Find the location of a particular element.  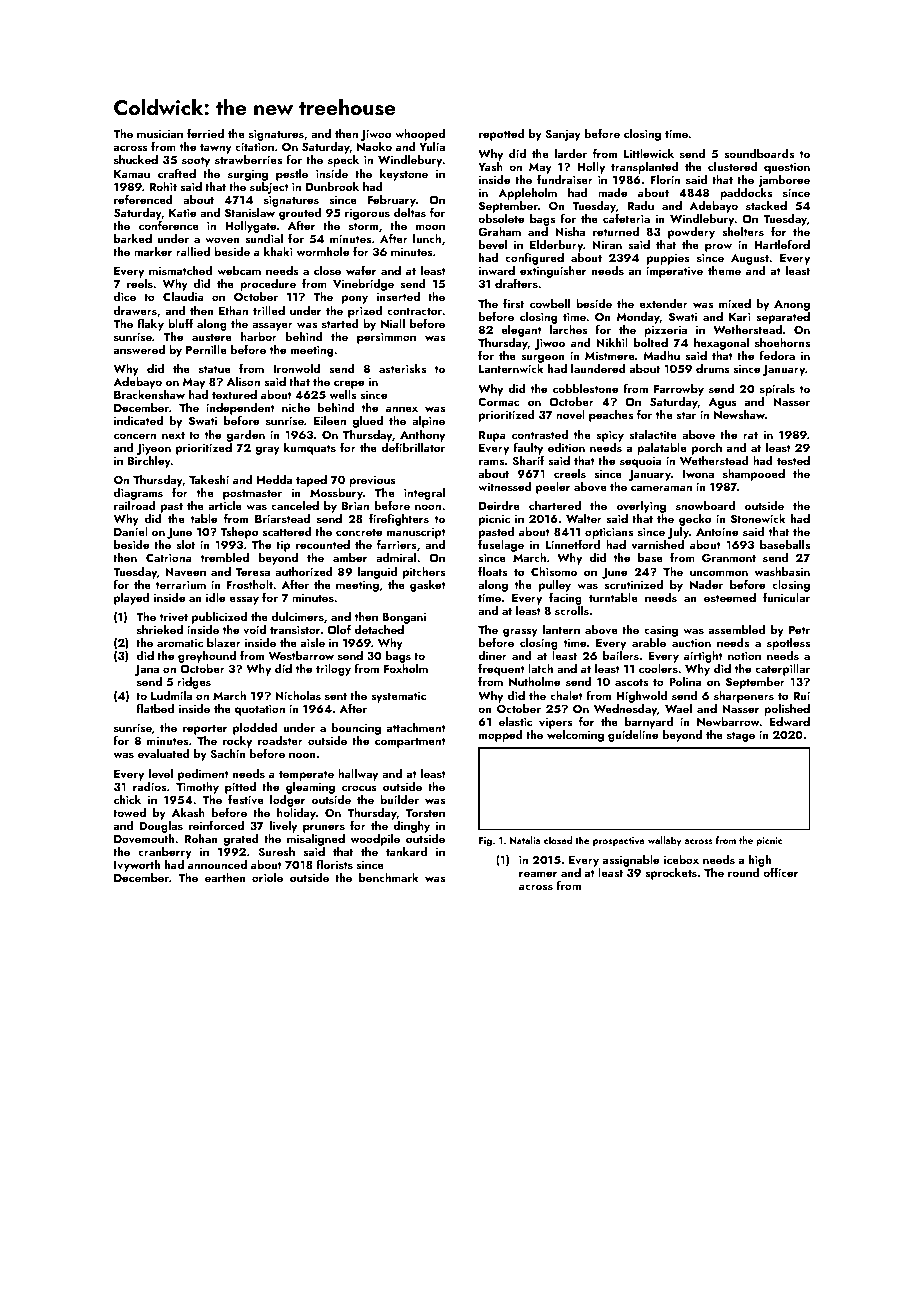

question is located at coordinates (787, 168).
